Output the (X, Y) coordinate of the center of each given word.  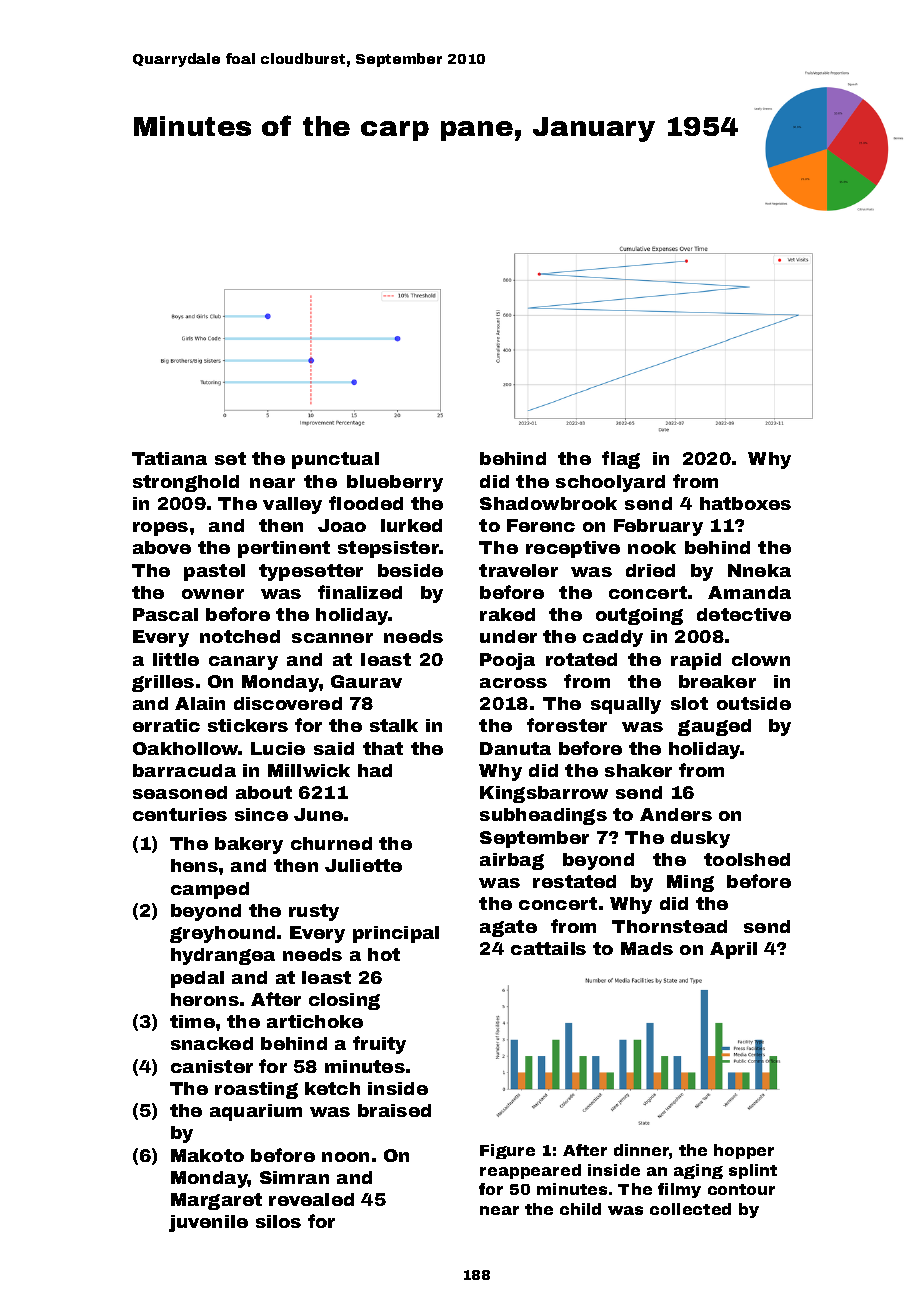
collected (690, 1209)
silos (278, 1221)
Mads (647, 948)
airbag (512, 861)
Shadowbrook (548, 503)
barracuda (184, 770)
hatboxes (745, 503)
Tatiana (169, 458)
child (580, 1209)
